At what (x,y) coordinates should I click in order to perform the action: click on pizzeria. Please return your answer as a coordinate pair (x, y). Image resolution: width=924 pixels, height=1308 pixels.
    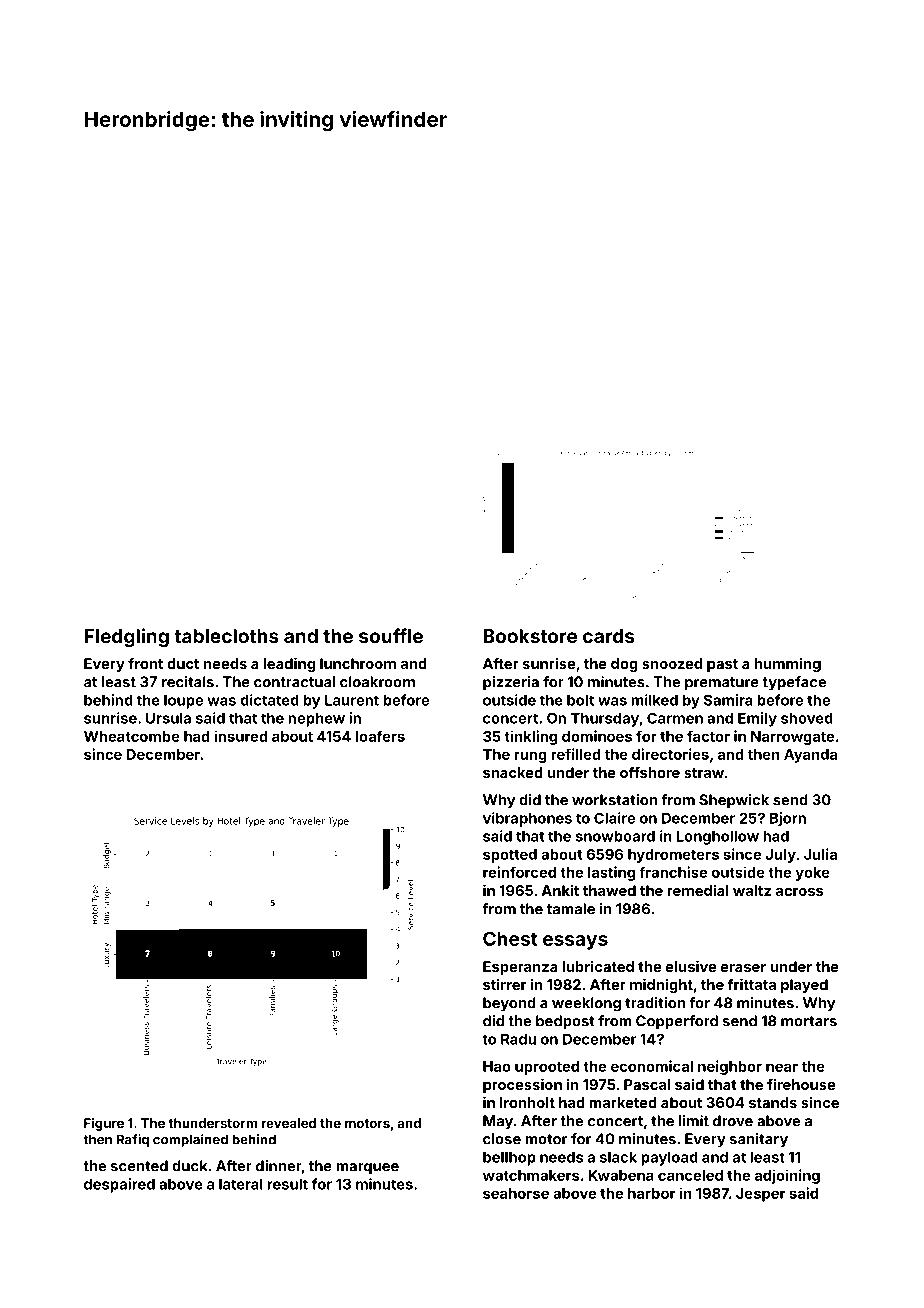
    Looking at the image, I should click on (511, 683).
